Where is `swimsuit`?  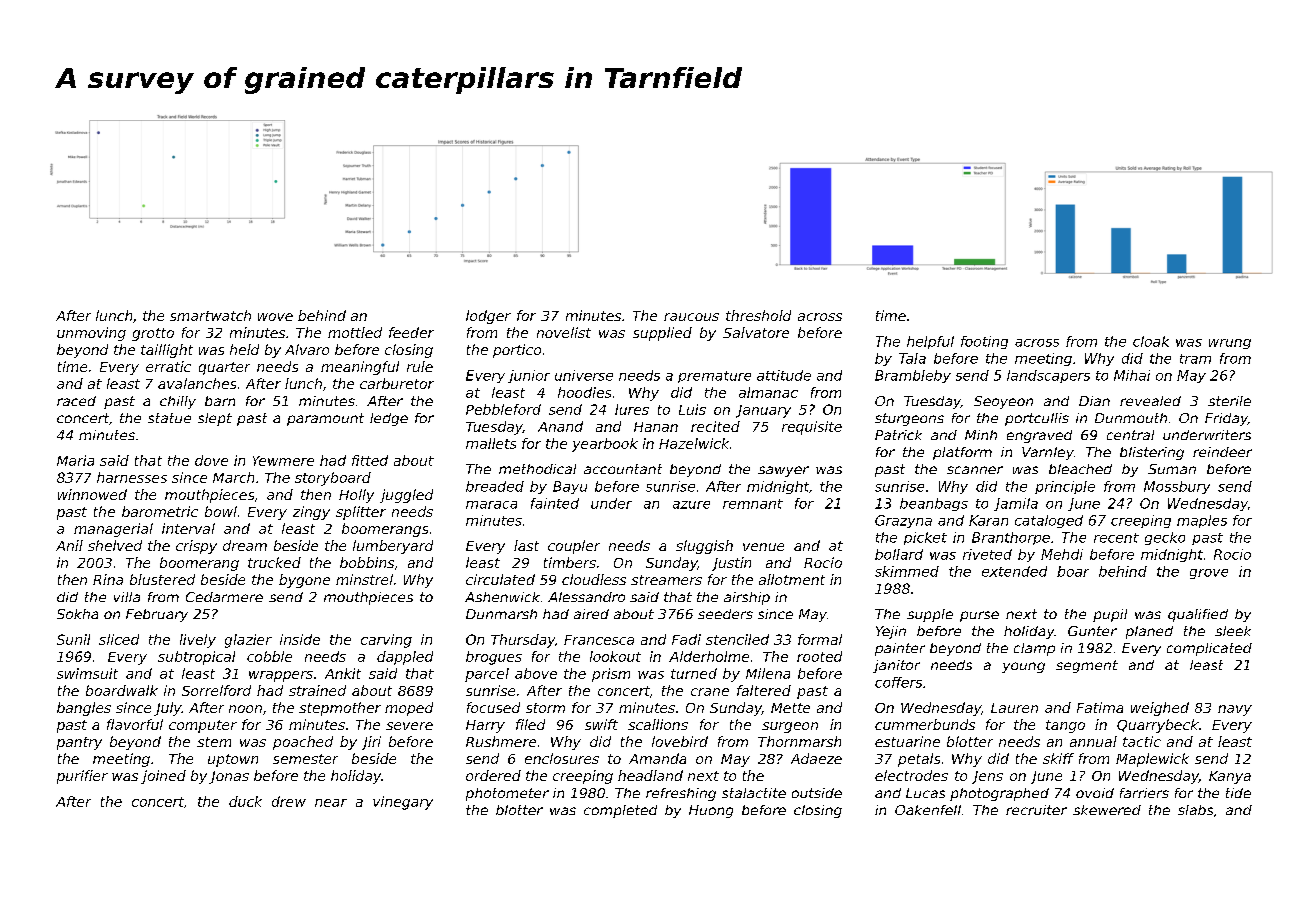 swimsuit is located at coordinates (87, 673).
